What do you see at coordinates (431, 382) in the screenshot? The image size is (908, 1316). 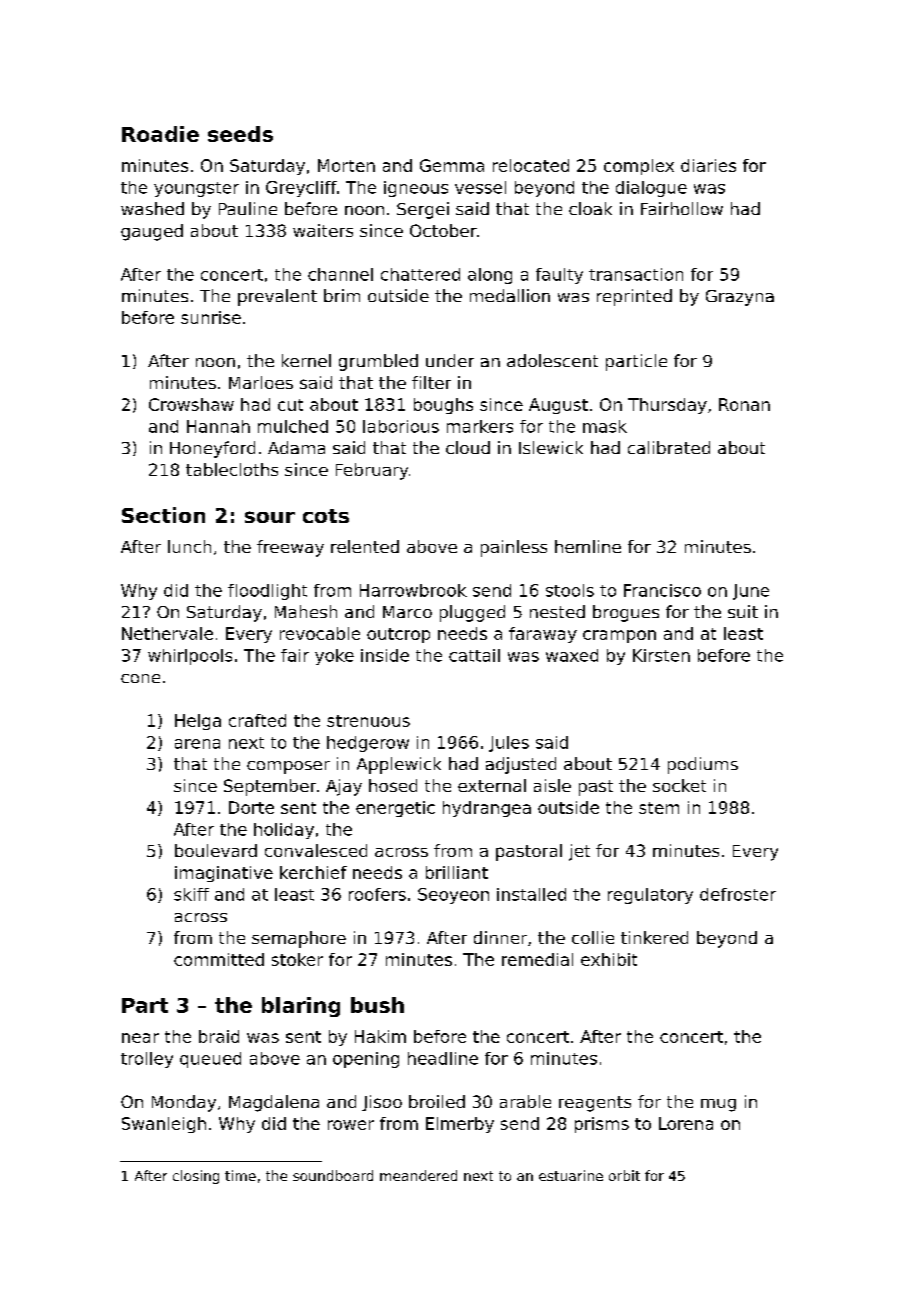 I see `filter` at bounding box center [431, 382].
